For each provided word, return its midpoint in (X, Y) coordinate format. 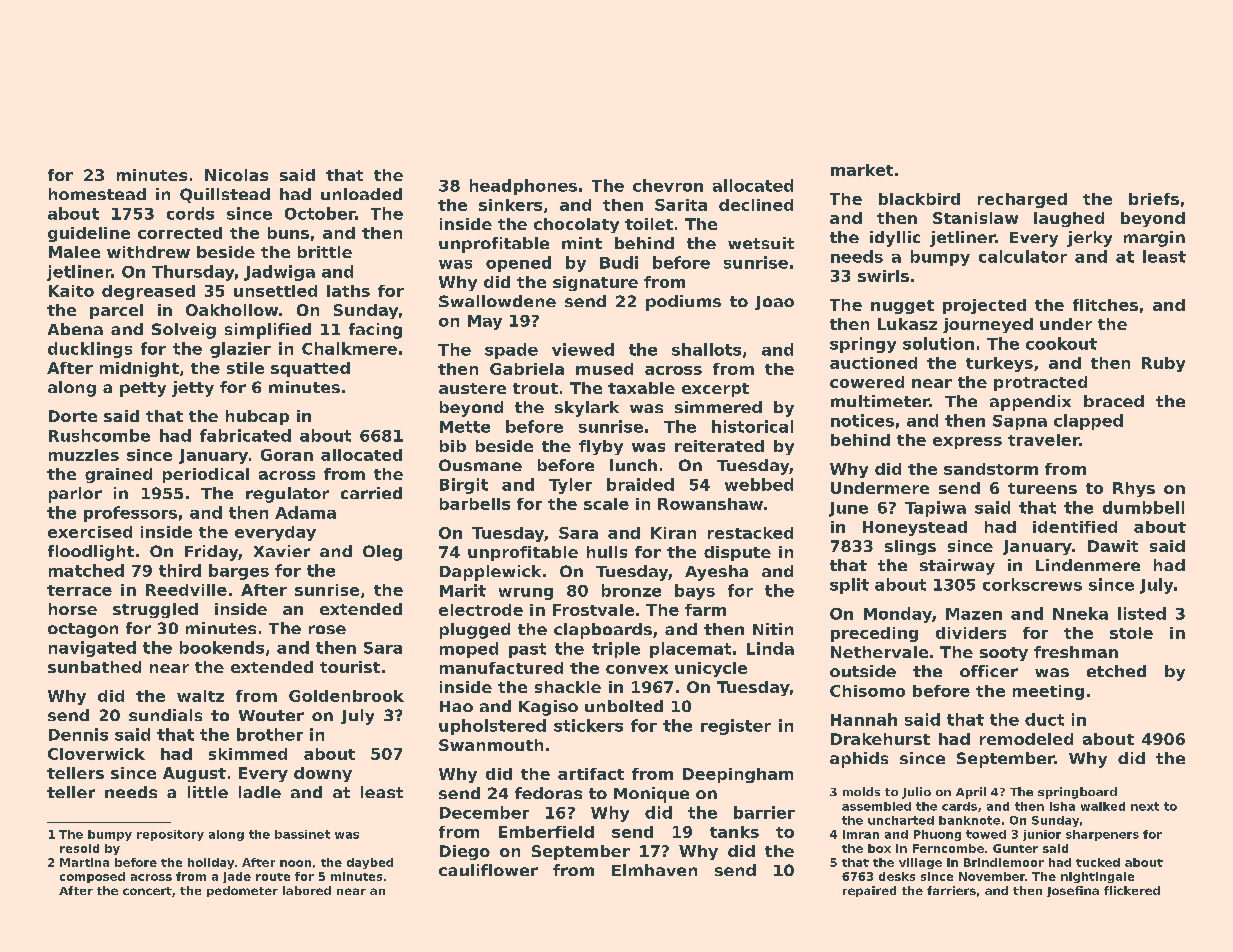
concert (147, 891)
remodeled (1026, 739)
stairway (957, 567)
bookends (222, 647)
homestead (97, 194)
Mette (465, 427)
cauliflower (488, 870)
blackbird (919, 199)
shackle (568, 687)
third (180, 570)
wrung (526, 594)
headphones (523, 187)
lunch (633, 465)
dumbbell (1143, 507)
